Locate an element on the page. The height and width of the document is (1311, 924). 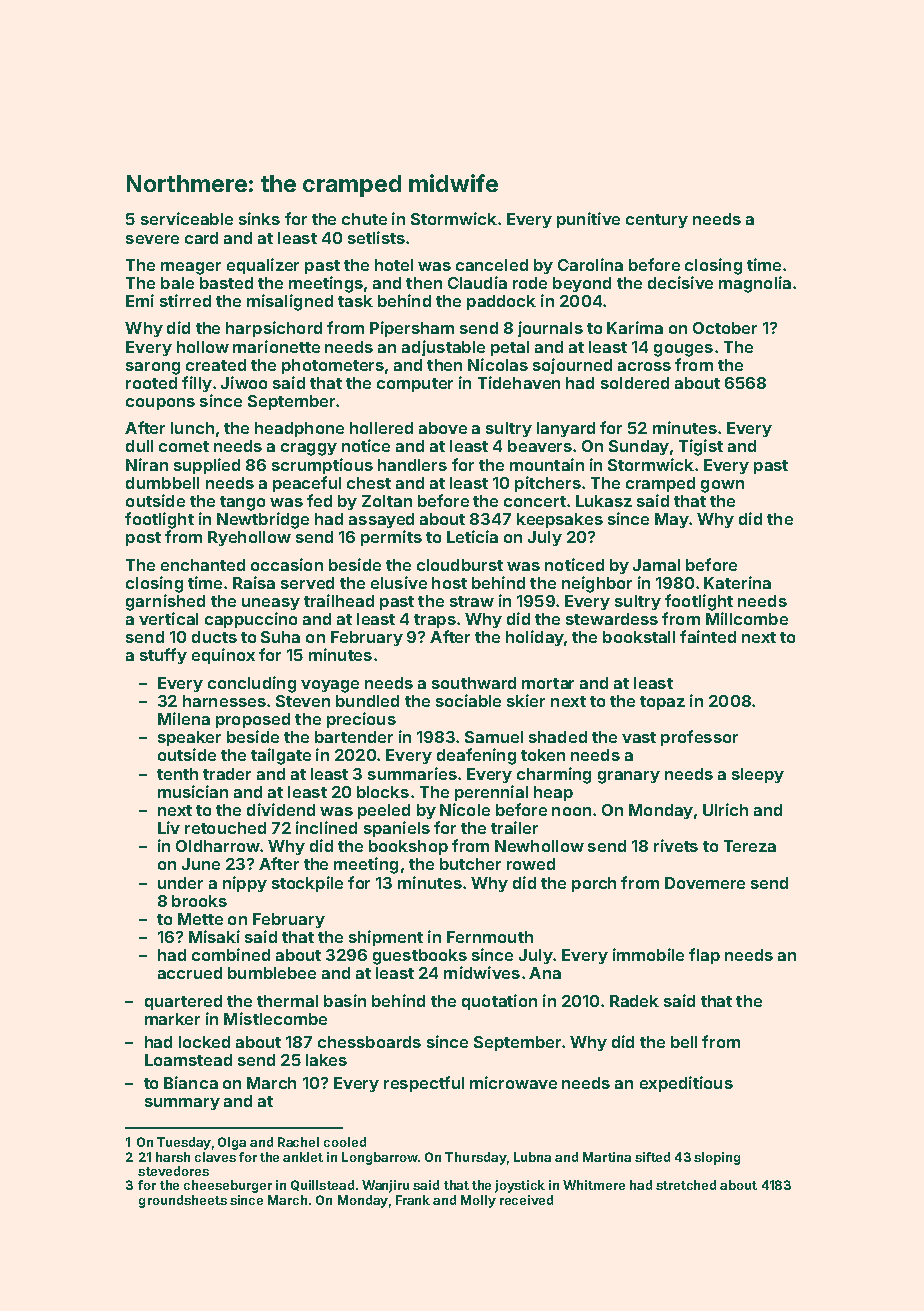
hollered is located at coordinates (381, 428).
